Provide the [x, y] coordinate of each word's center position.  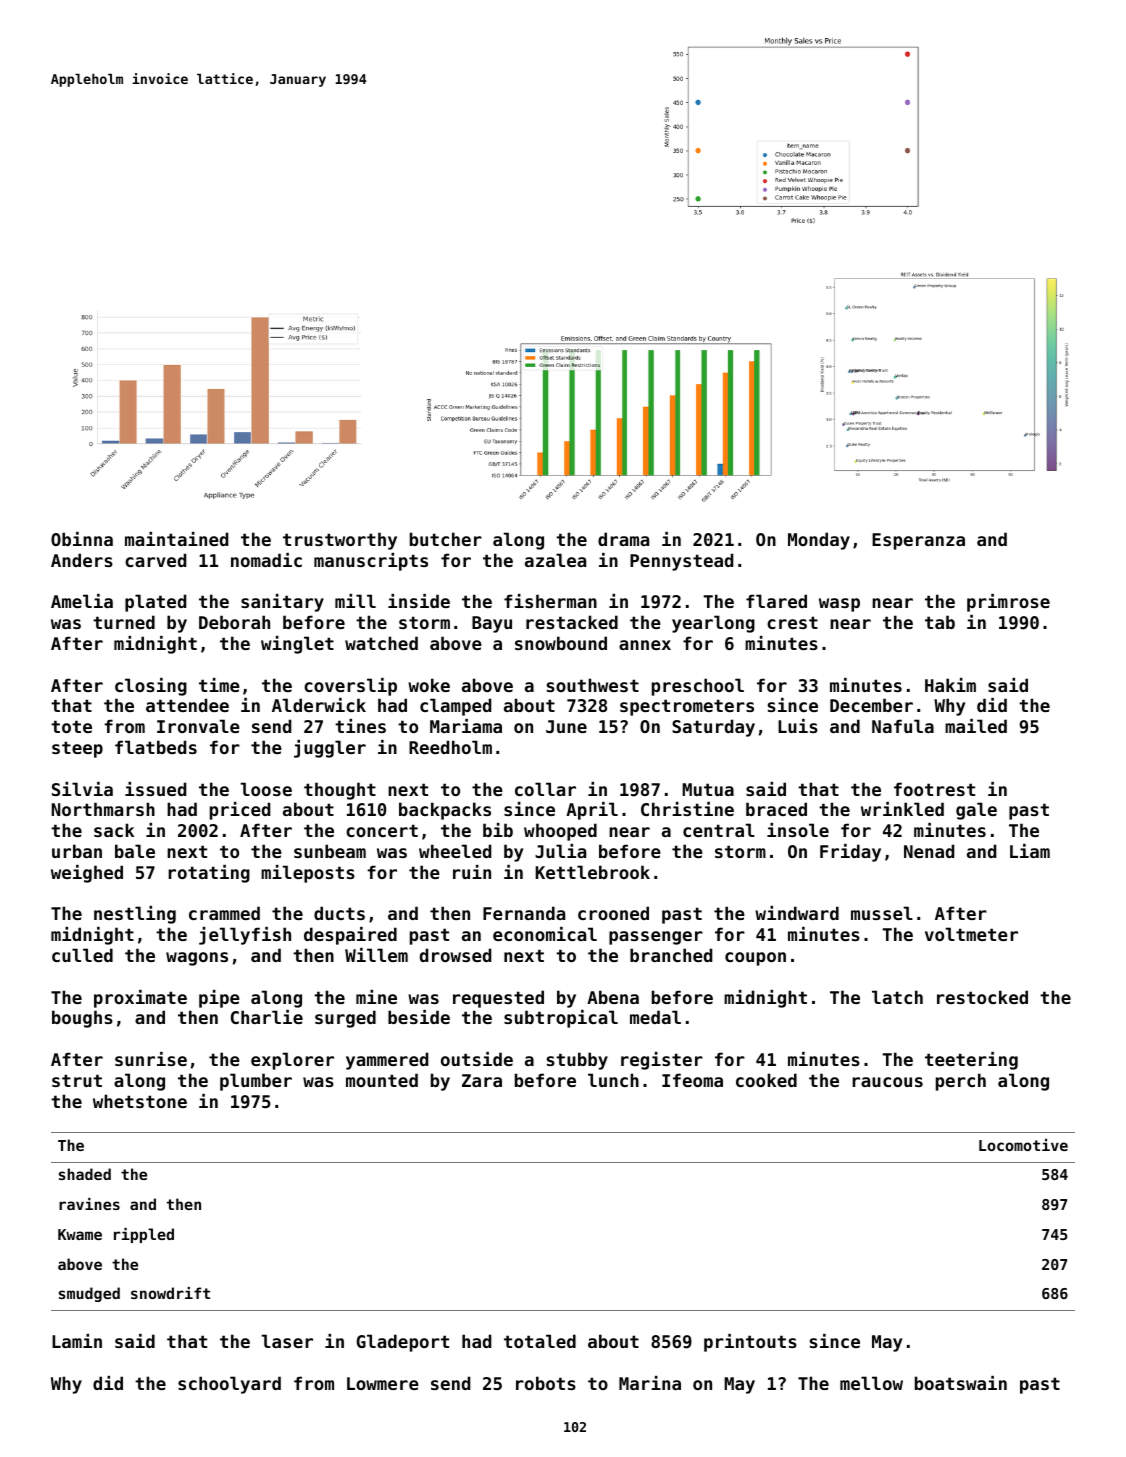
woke [429, 685]
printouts [750, 1343]
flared [776, 601]
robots [546, 1383]
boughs [82, 1019]
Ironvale [198, 726]
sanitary [282, 603]
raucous [887, 1082]
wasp [839, 605]
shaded [85, 1174]
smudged [89, 1294]
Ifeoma [692, 1080]
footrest [934, 789]
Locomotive [1023, 1145]
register [662, 1061]
